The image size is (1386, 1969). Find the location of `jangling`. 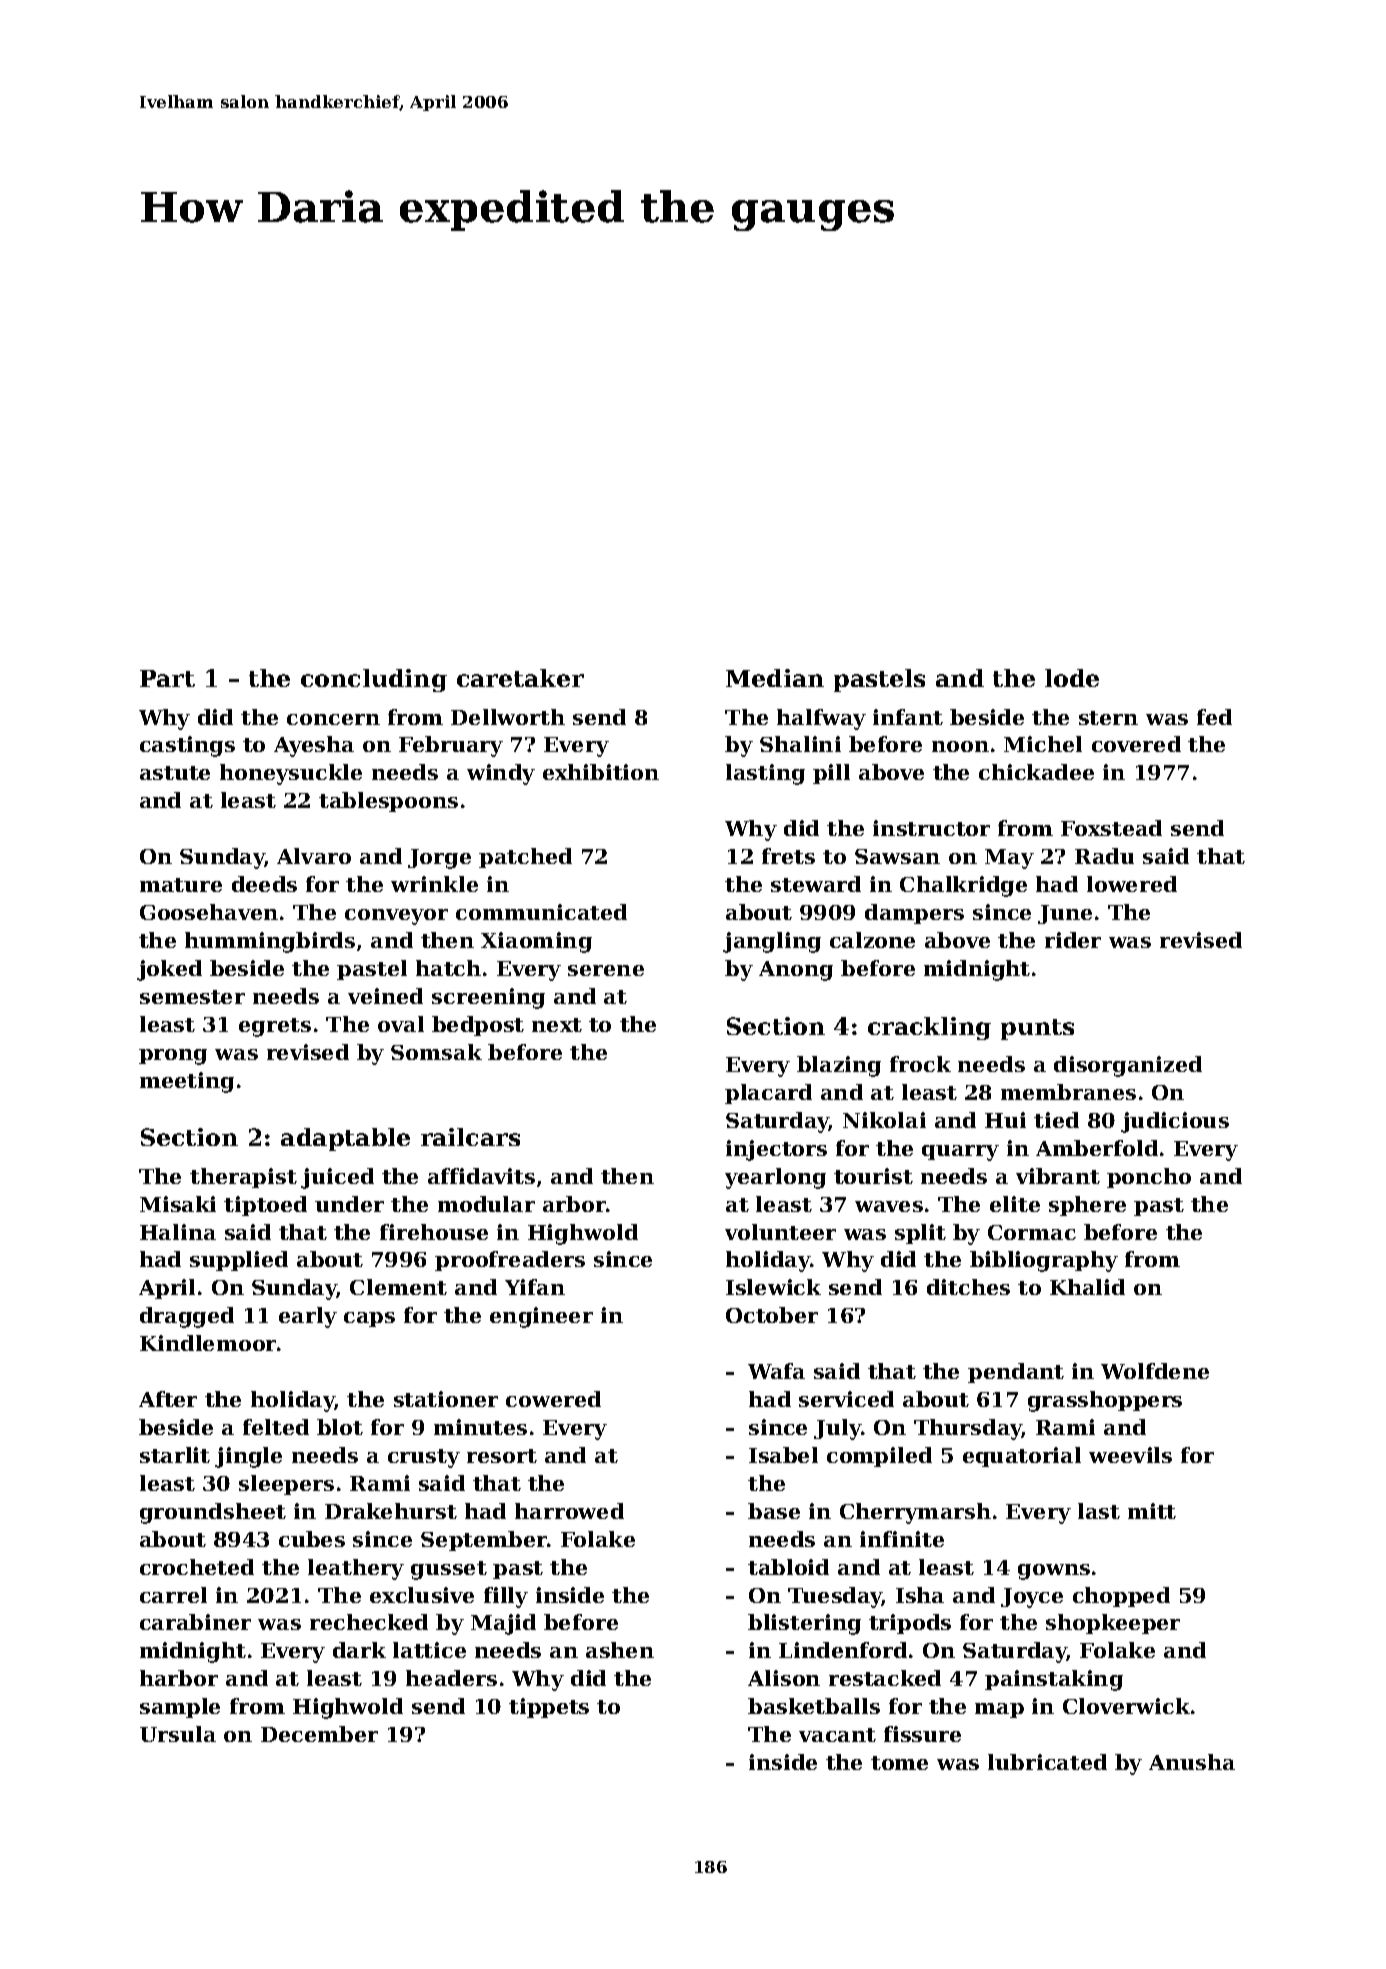

jangling is located at coordinates (772, 942).
